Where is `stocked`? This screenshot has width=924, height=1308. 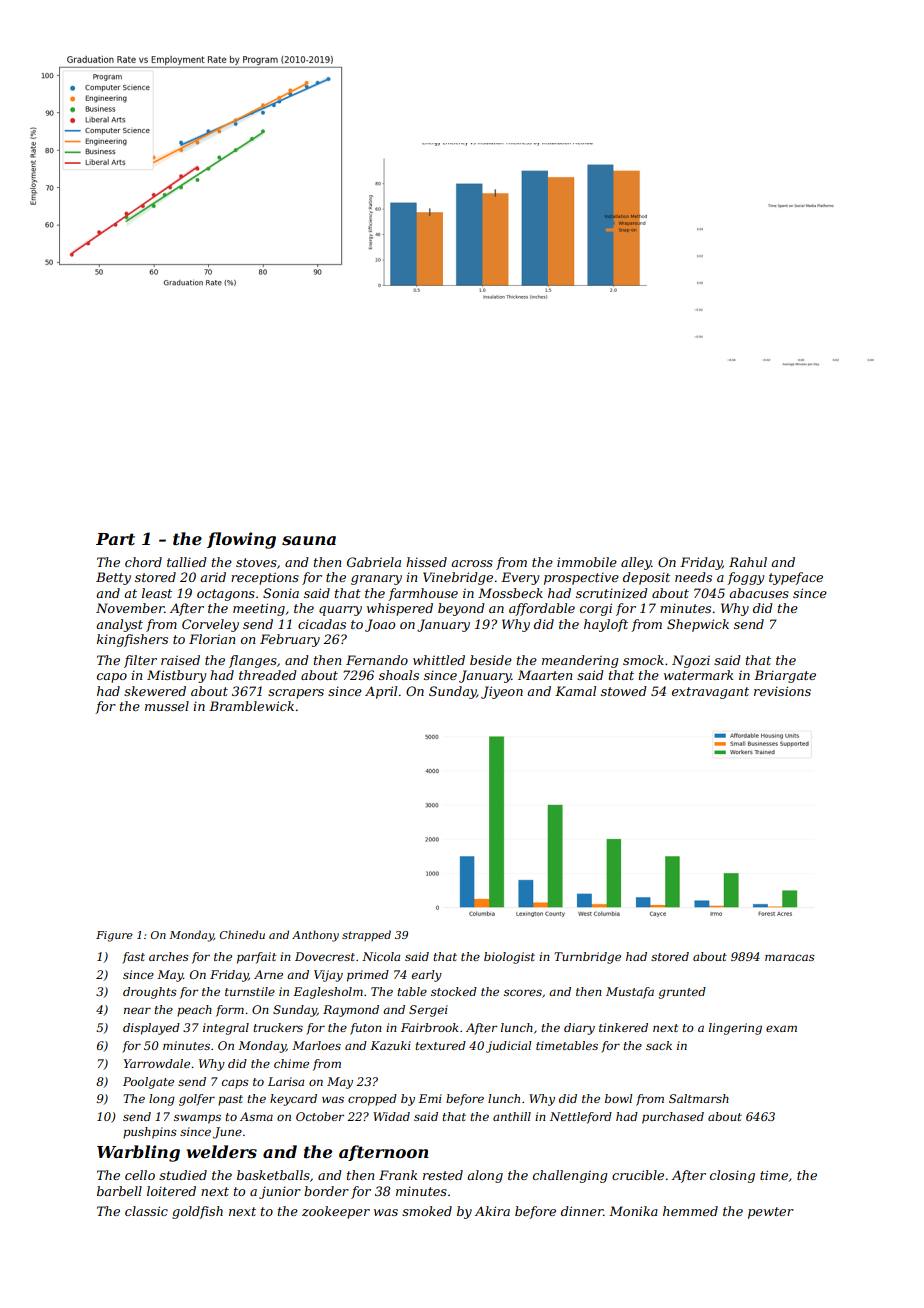 stocked is located at coordinates (454, 991).
